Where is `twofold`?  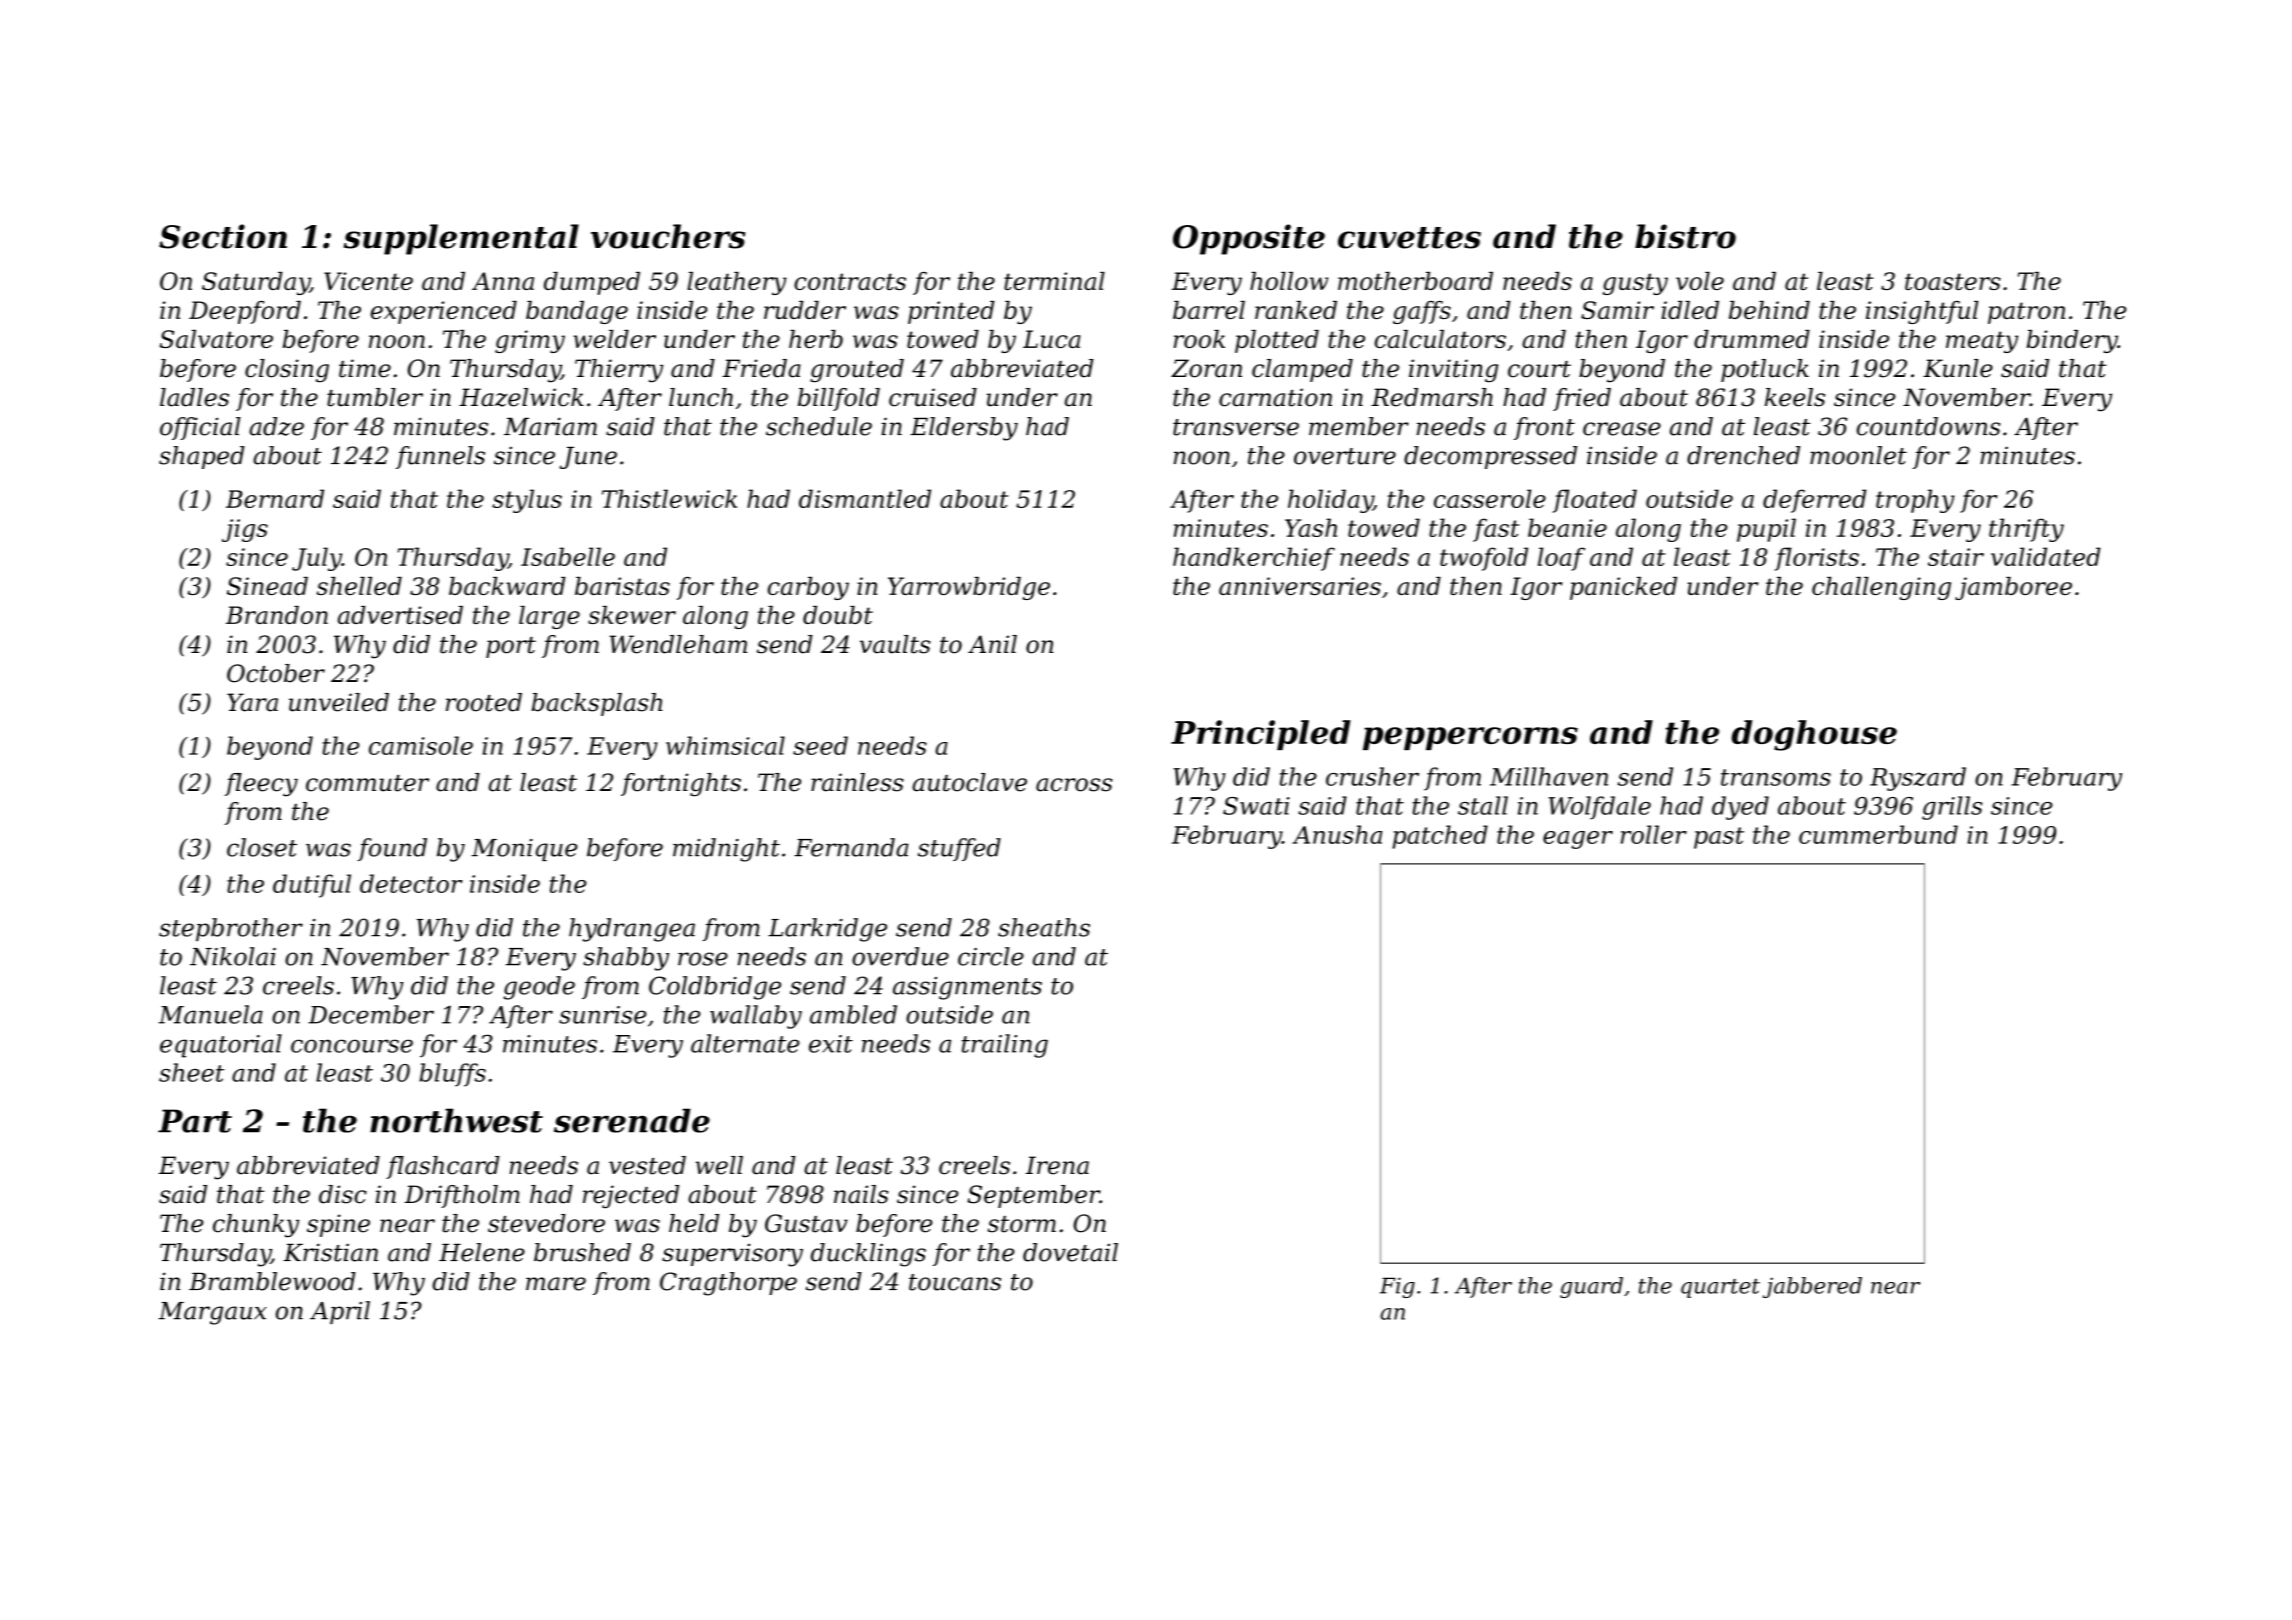
twofold is located at coordinates (1484, 559).
